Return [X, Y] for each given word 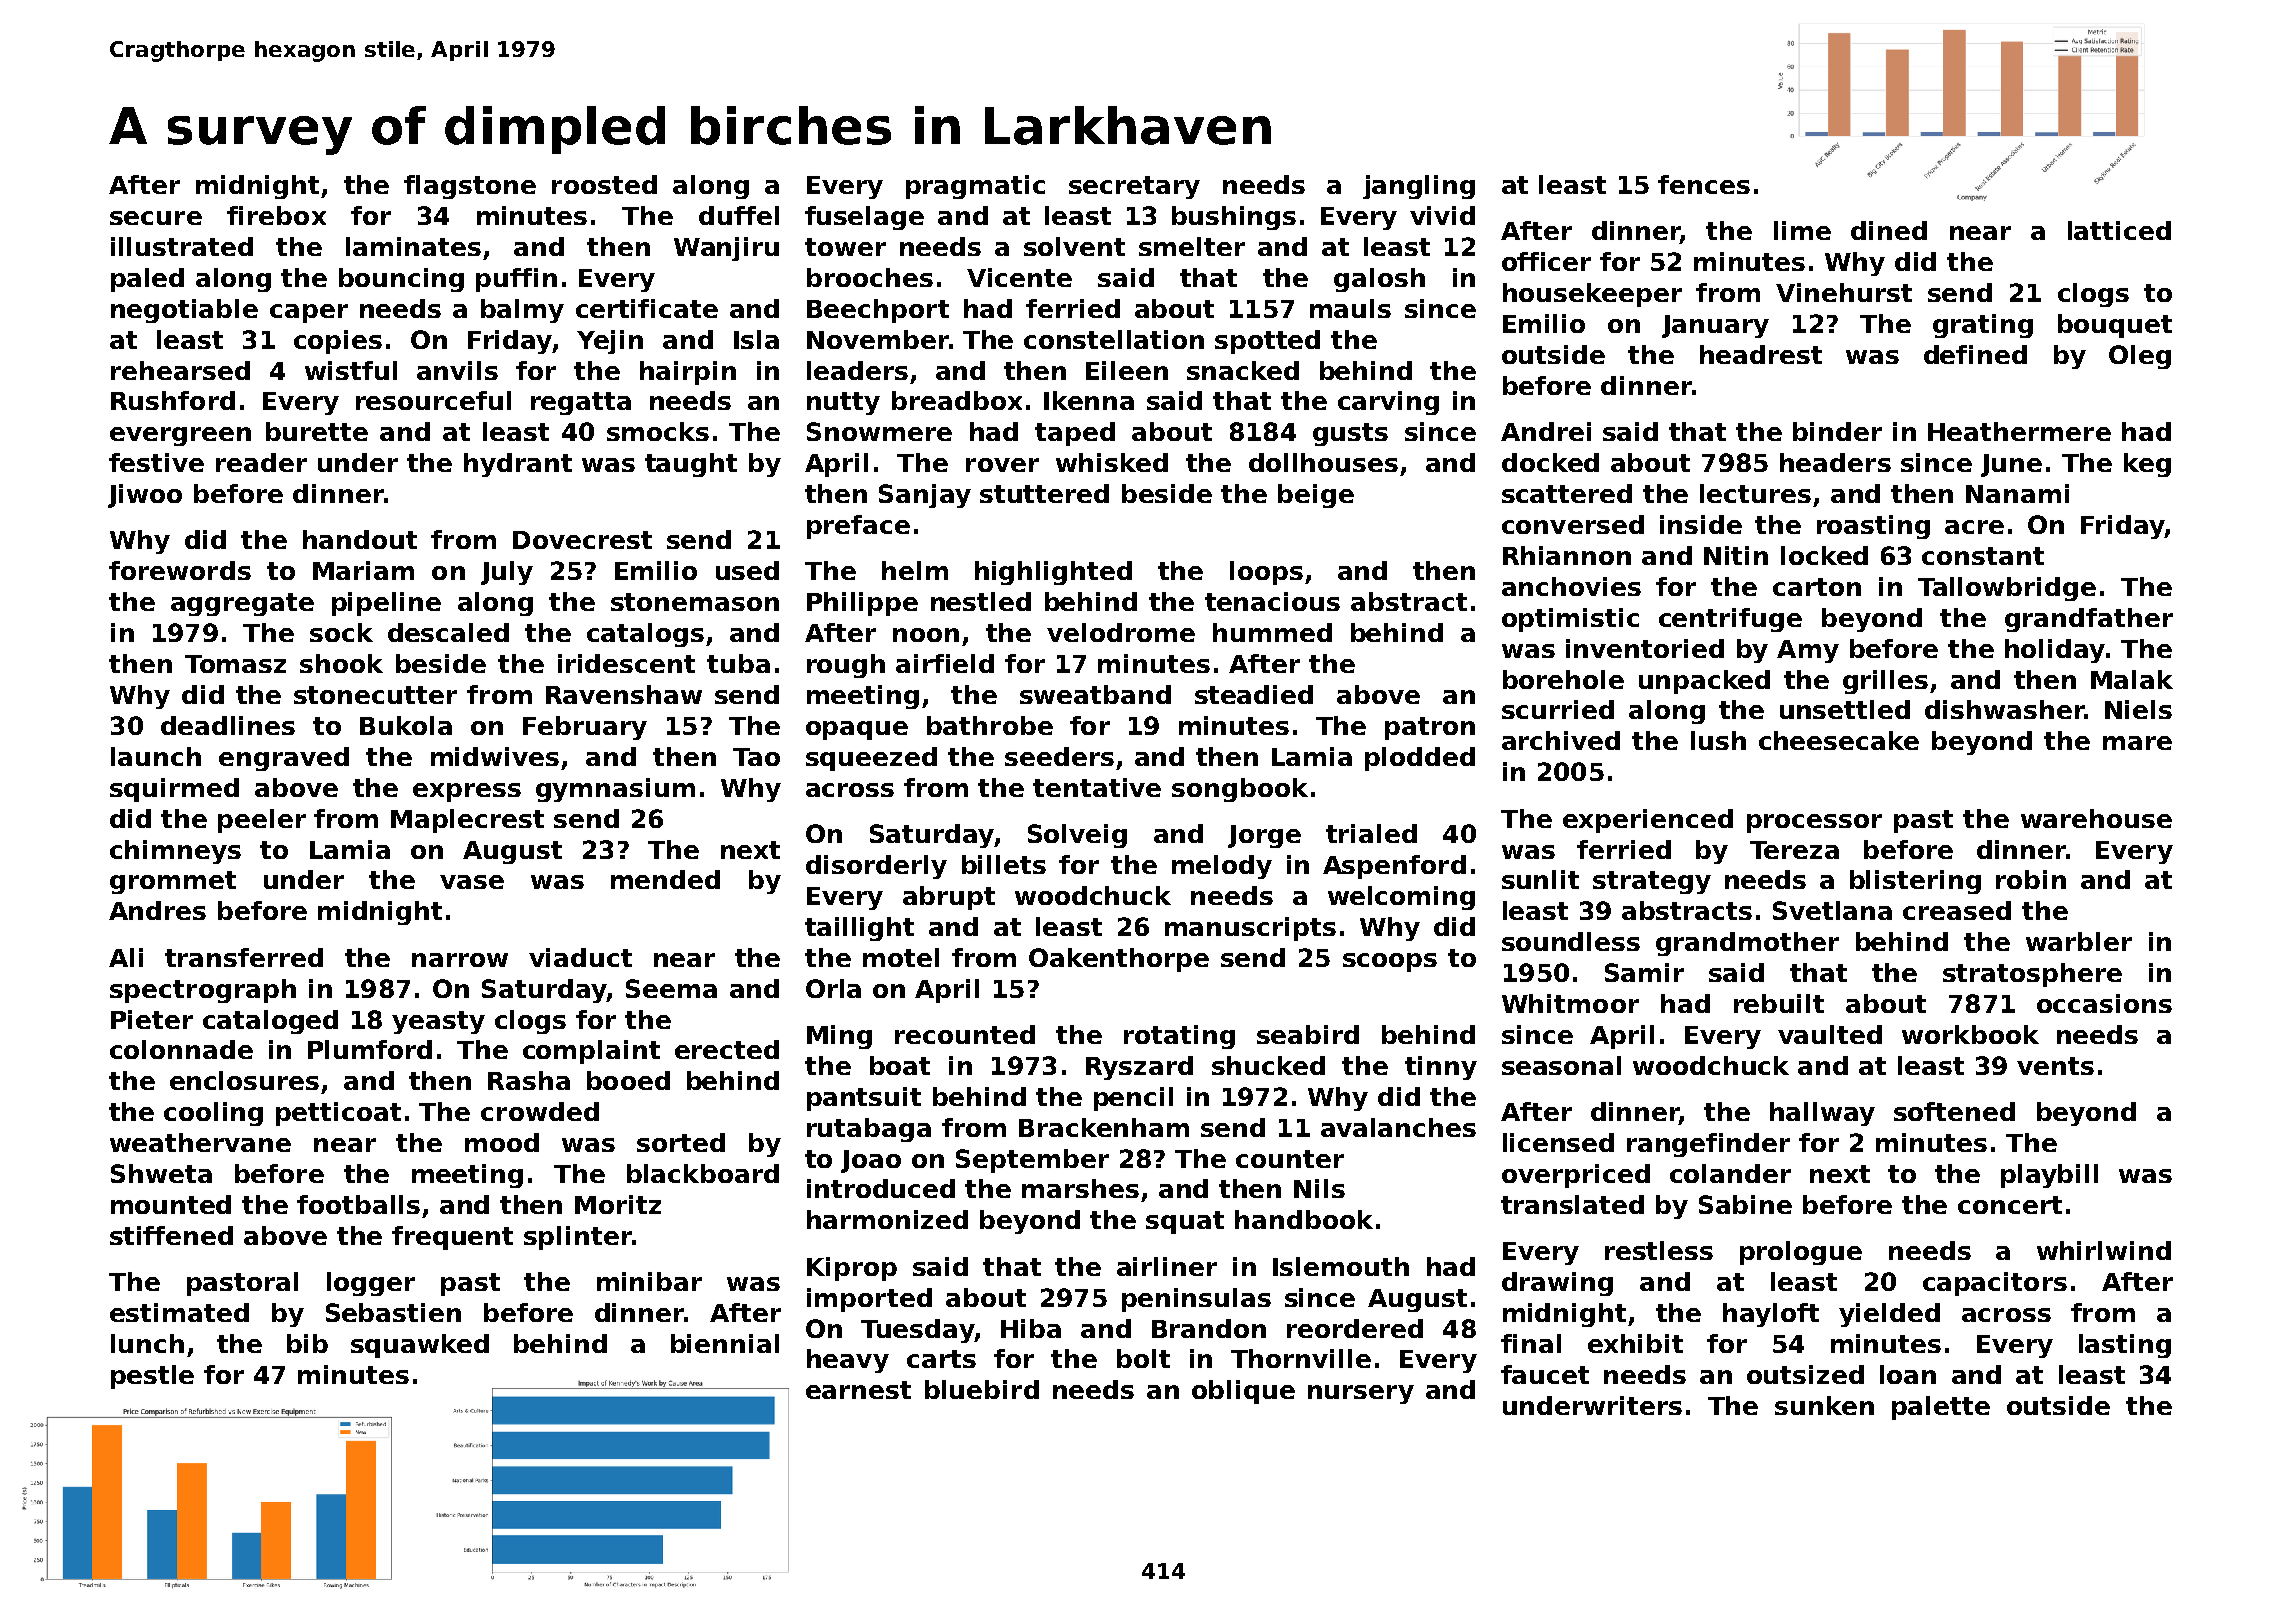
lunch [147, 1343]
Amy [1808, 651]
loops [1266, 573]
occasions [2104, 1003]
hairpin [688, 373]
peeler [262, 821]
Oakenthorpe [1119, 960]
